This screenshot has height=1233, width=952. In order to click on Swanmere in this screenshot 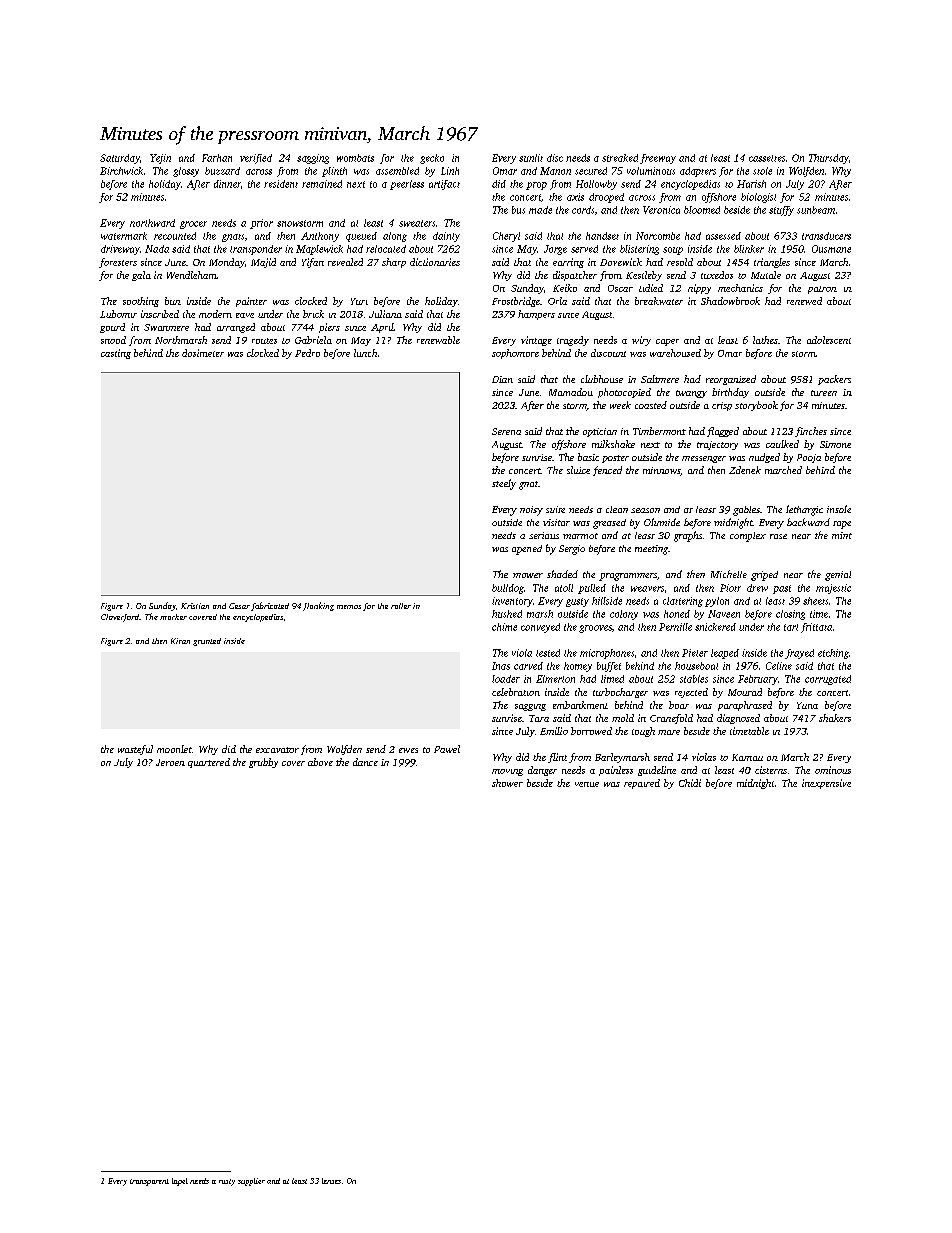, I will do `click(166, 327)`.
